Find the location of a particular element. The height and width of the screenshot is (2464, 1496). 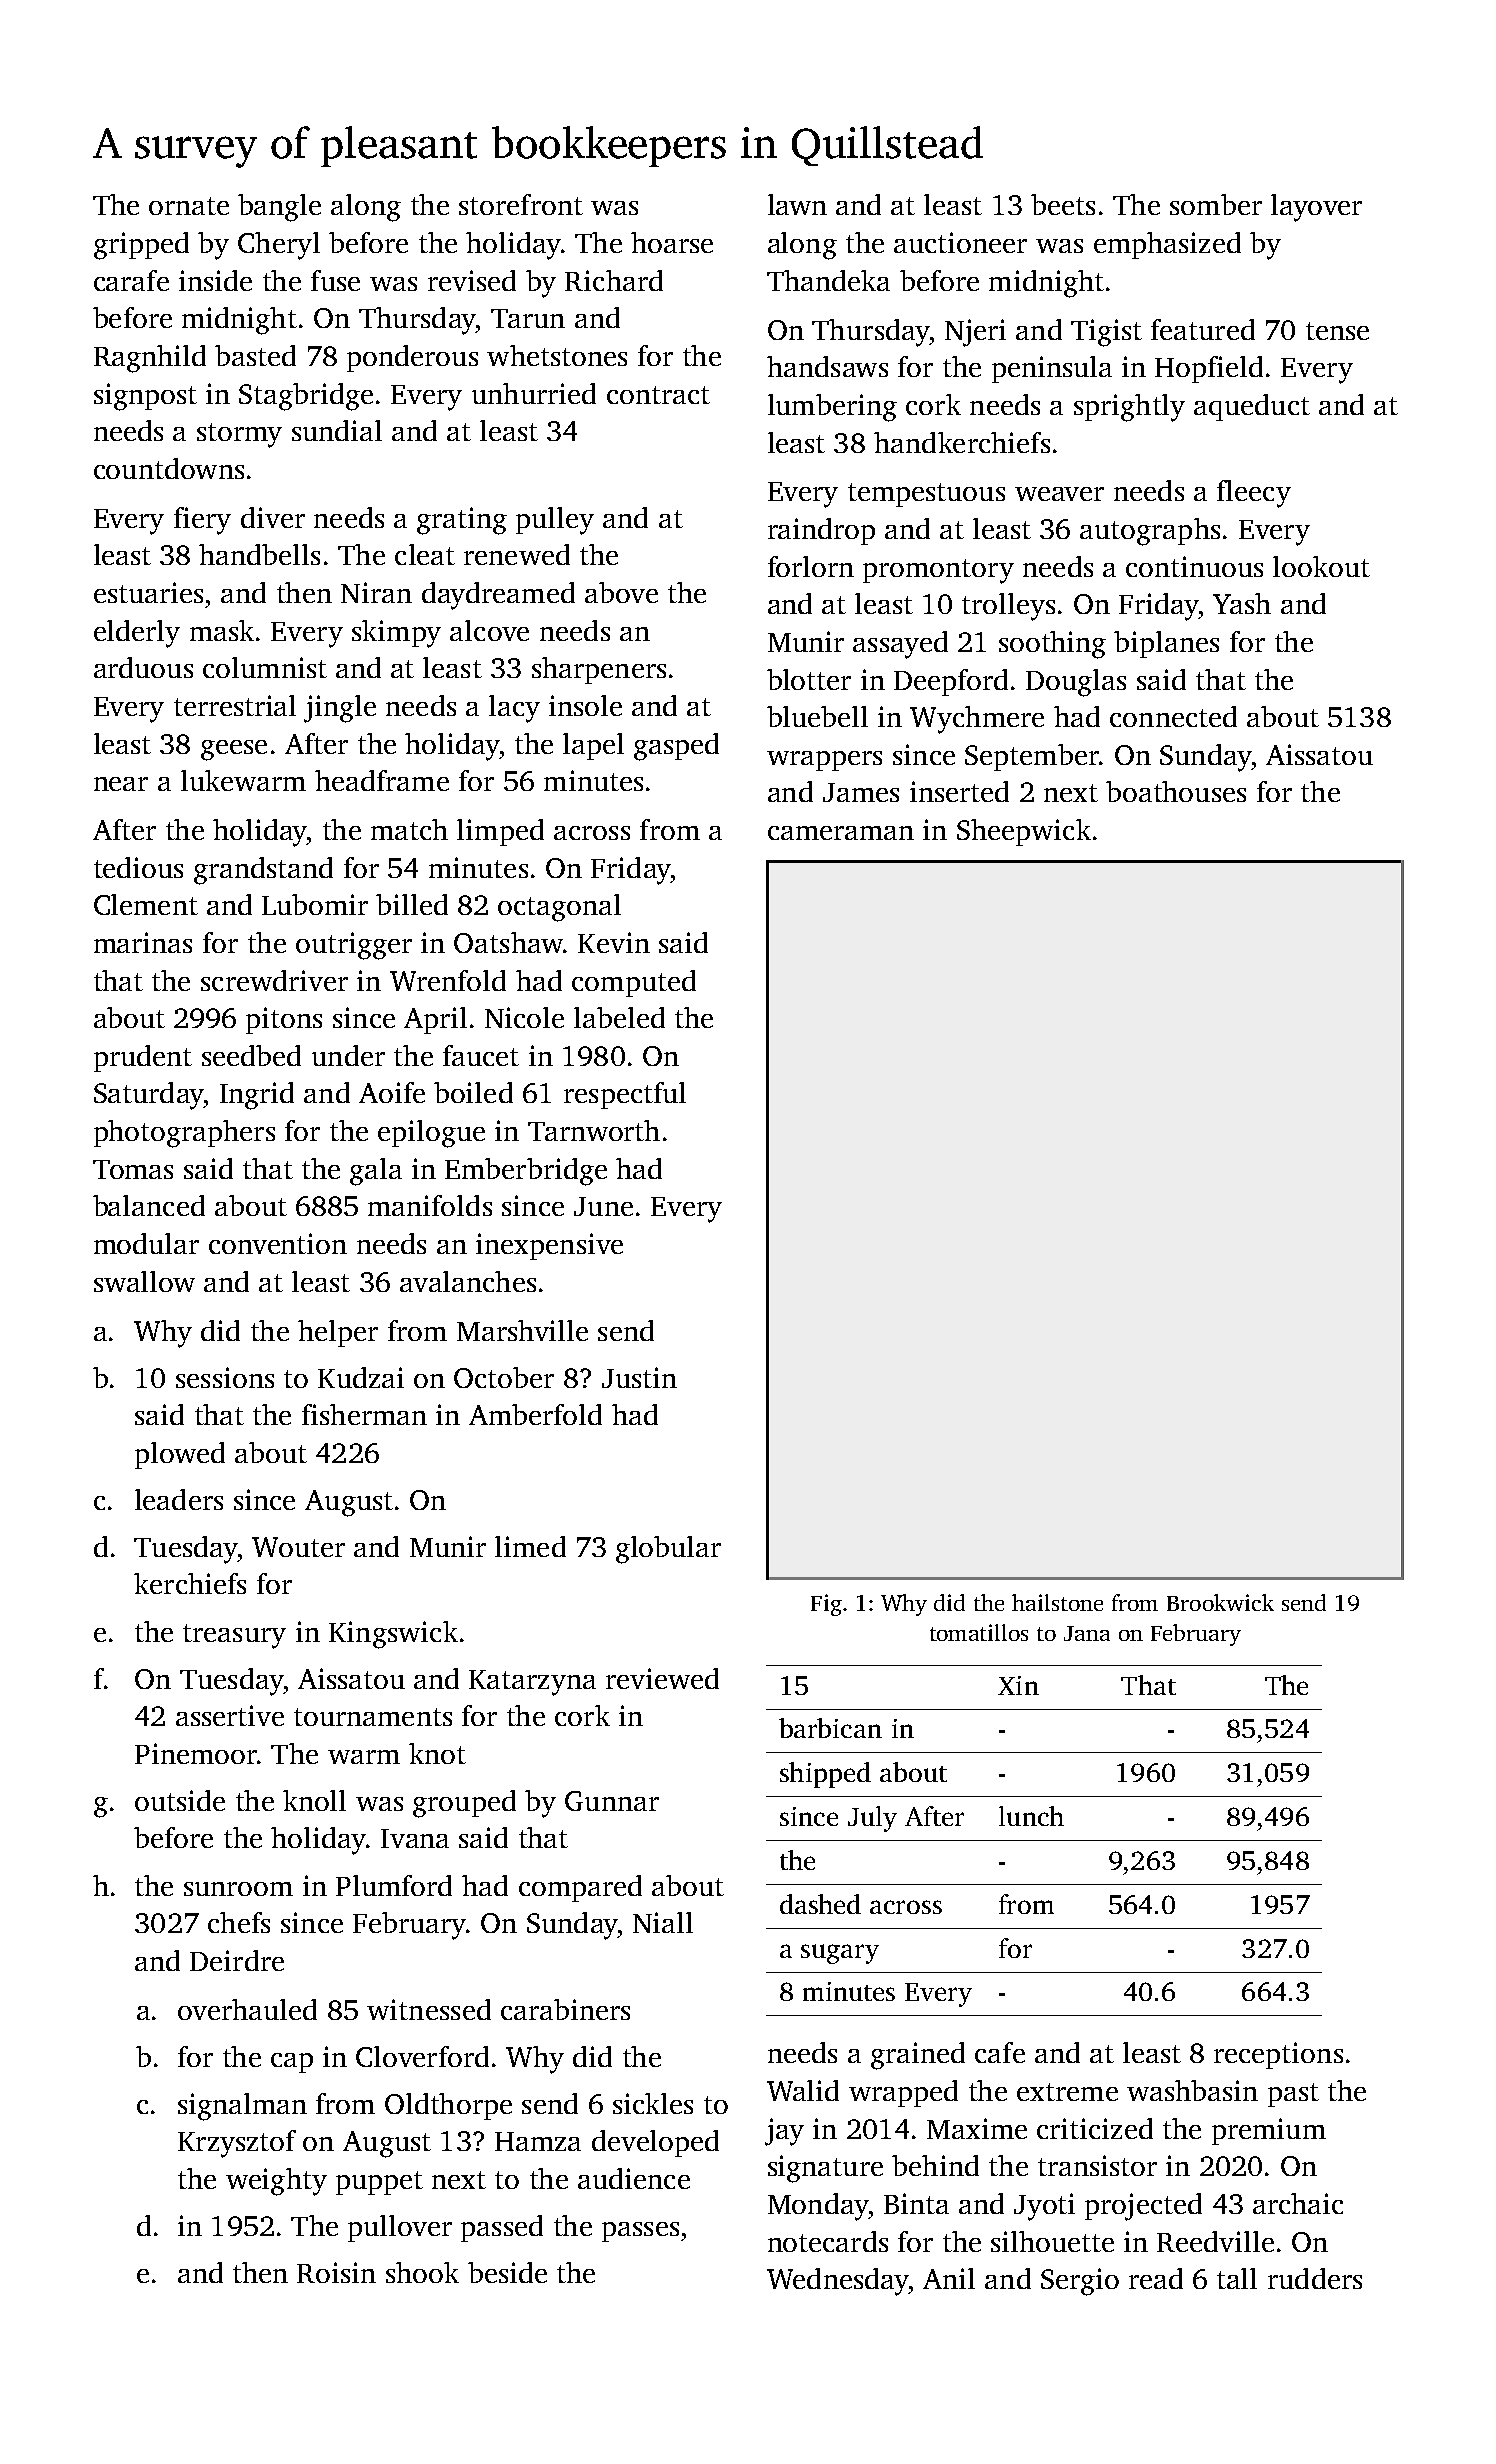

Yash is located at coordinates (1242, 603).
